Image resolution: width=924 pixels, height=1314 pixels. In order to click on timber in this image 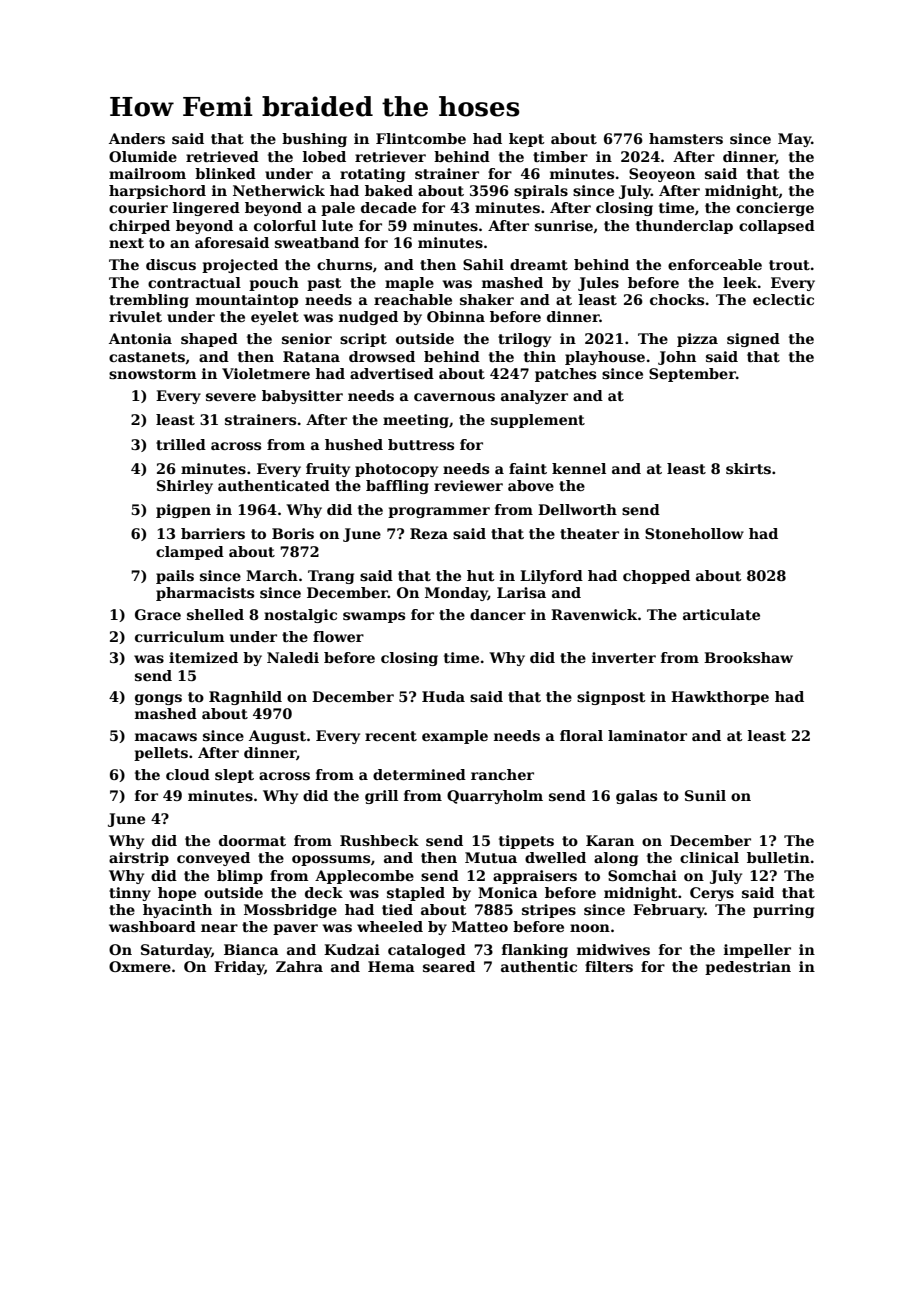, I will do `click(560, 156)`.
